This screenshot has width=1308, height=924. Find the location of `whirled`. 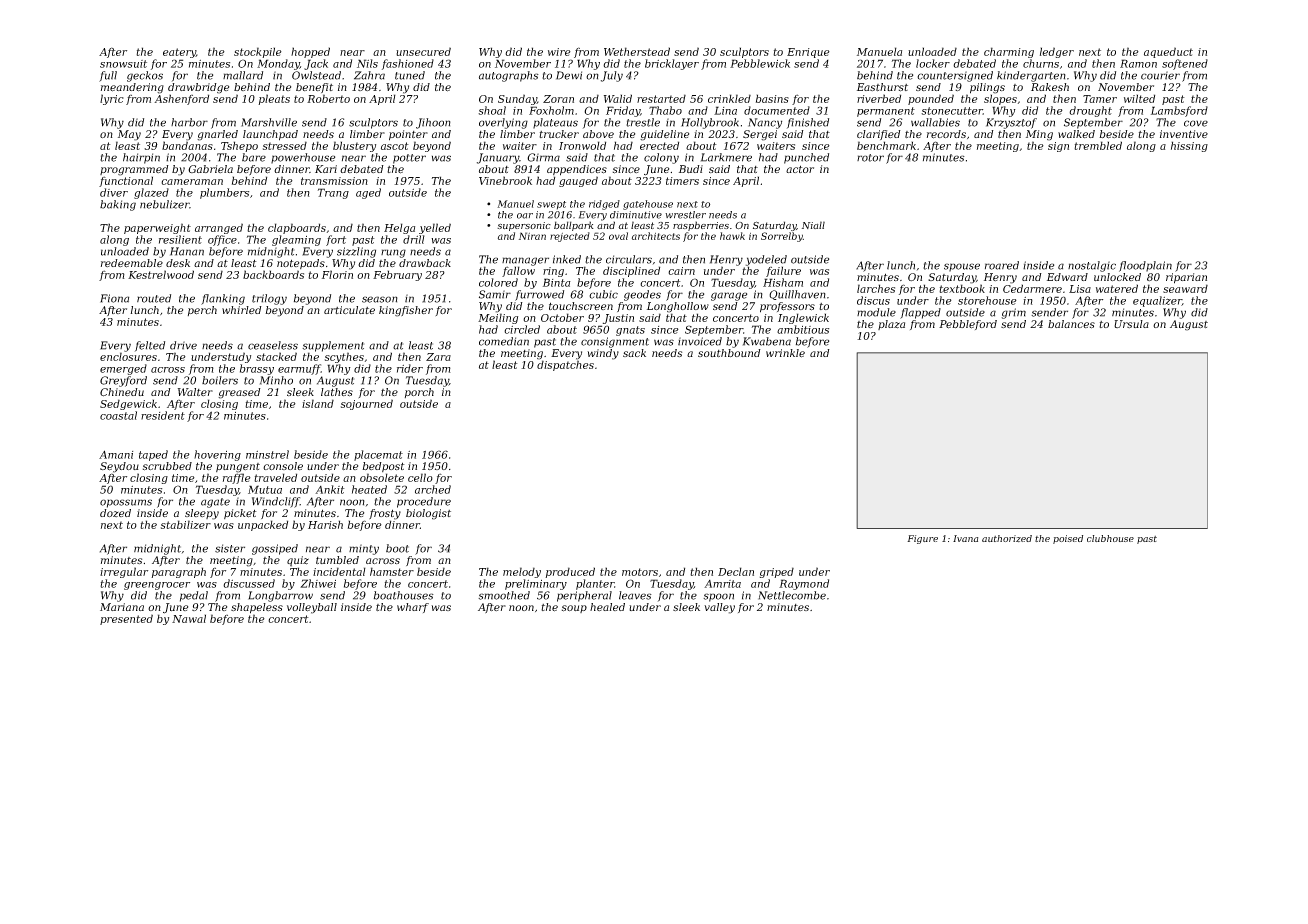

whirled is located at coordinates (242, 310).
